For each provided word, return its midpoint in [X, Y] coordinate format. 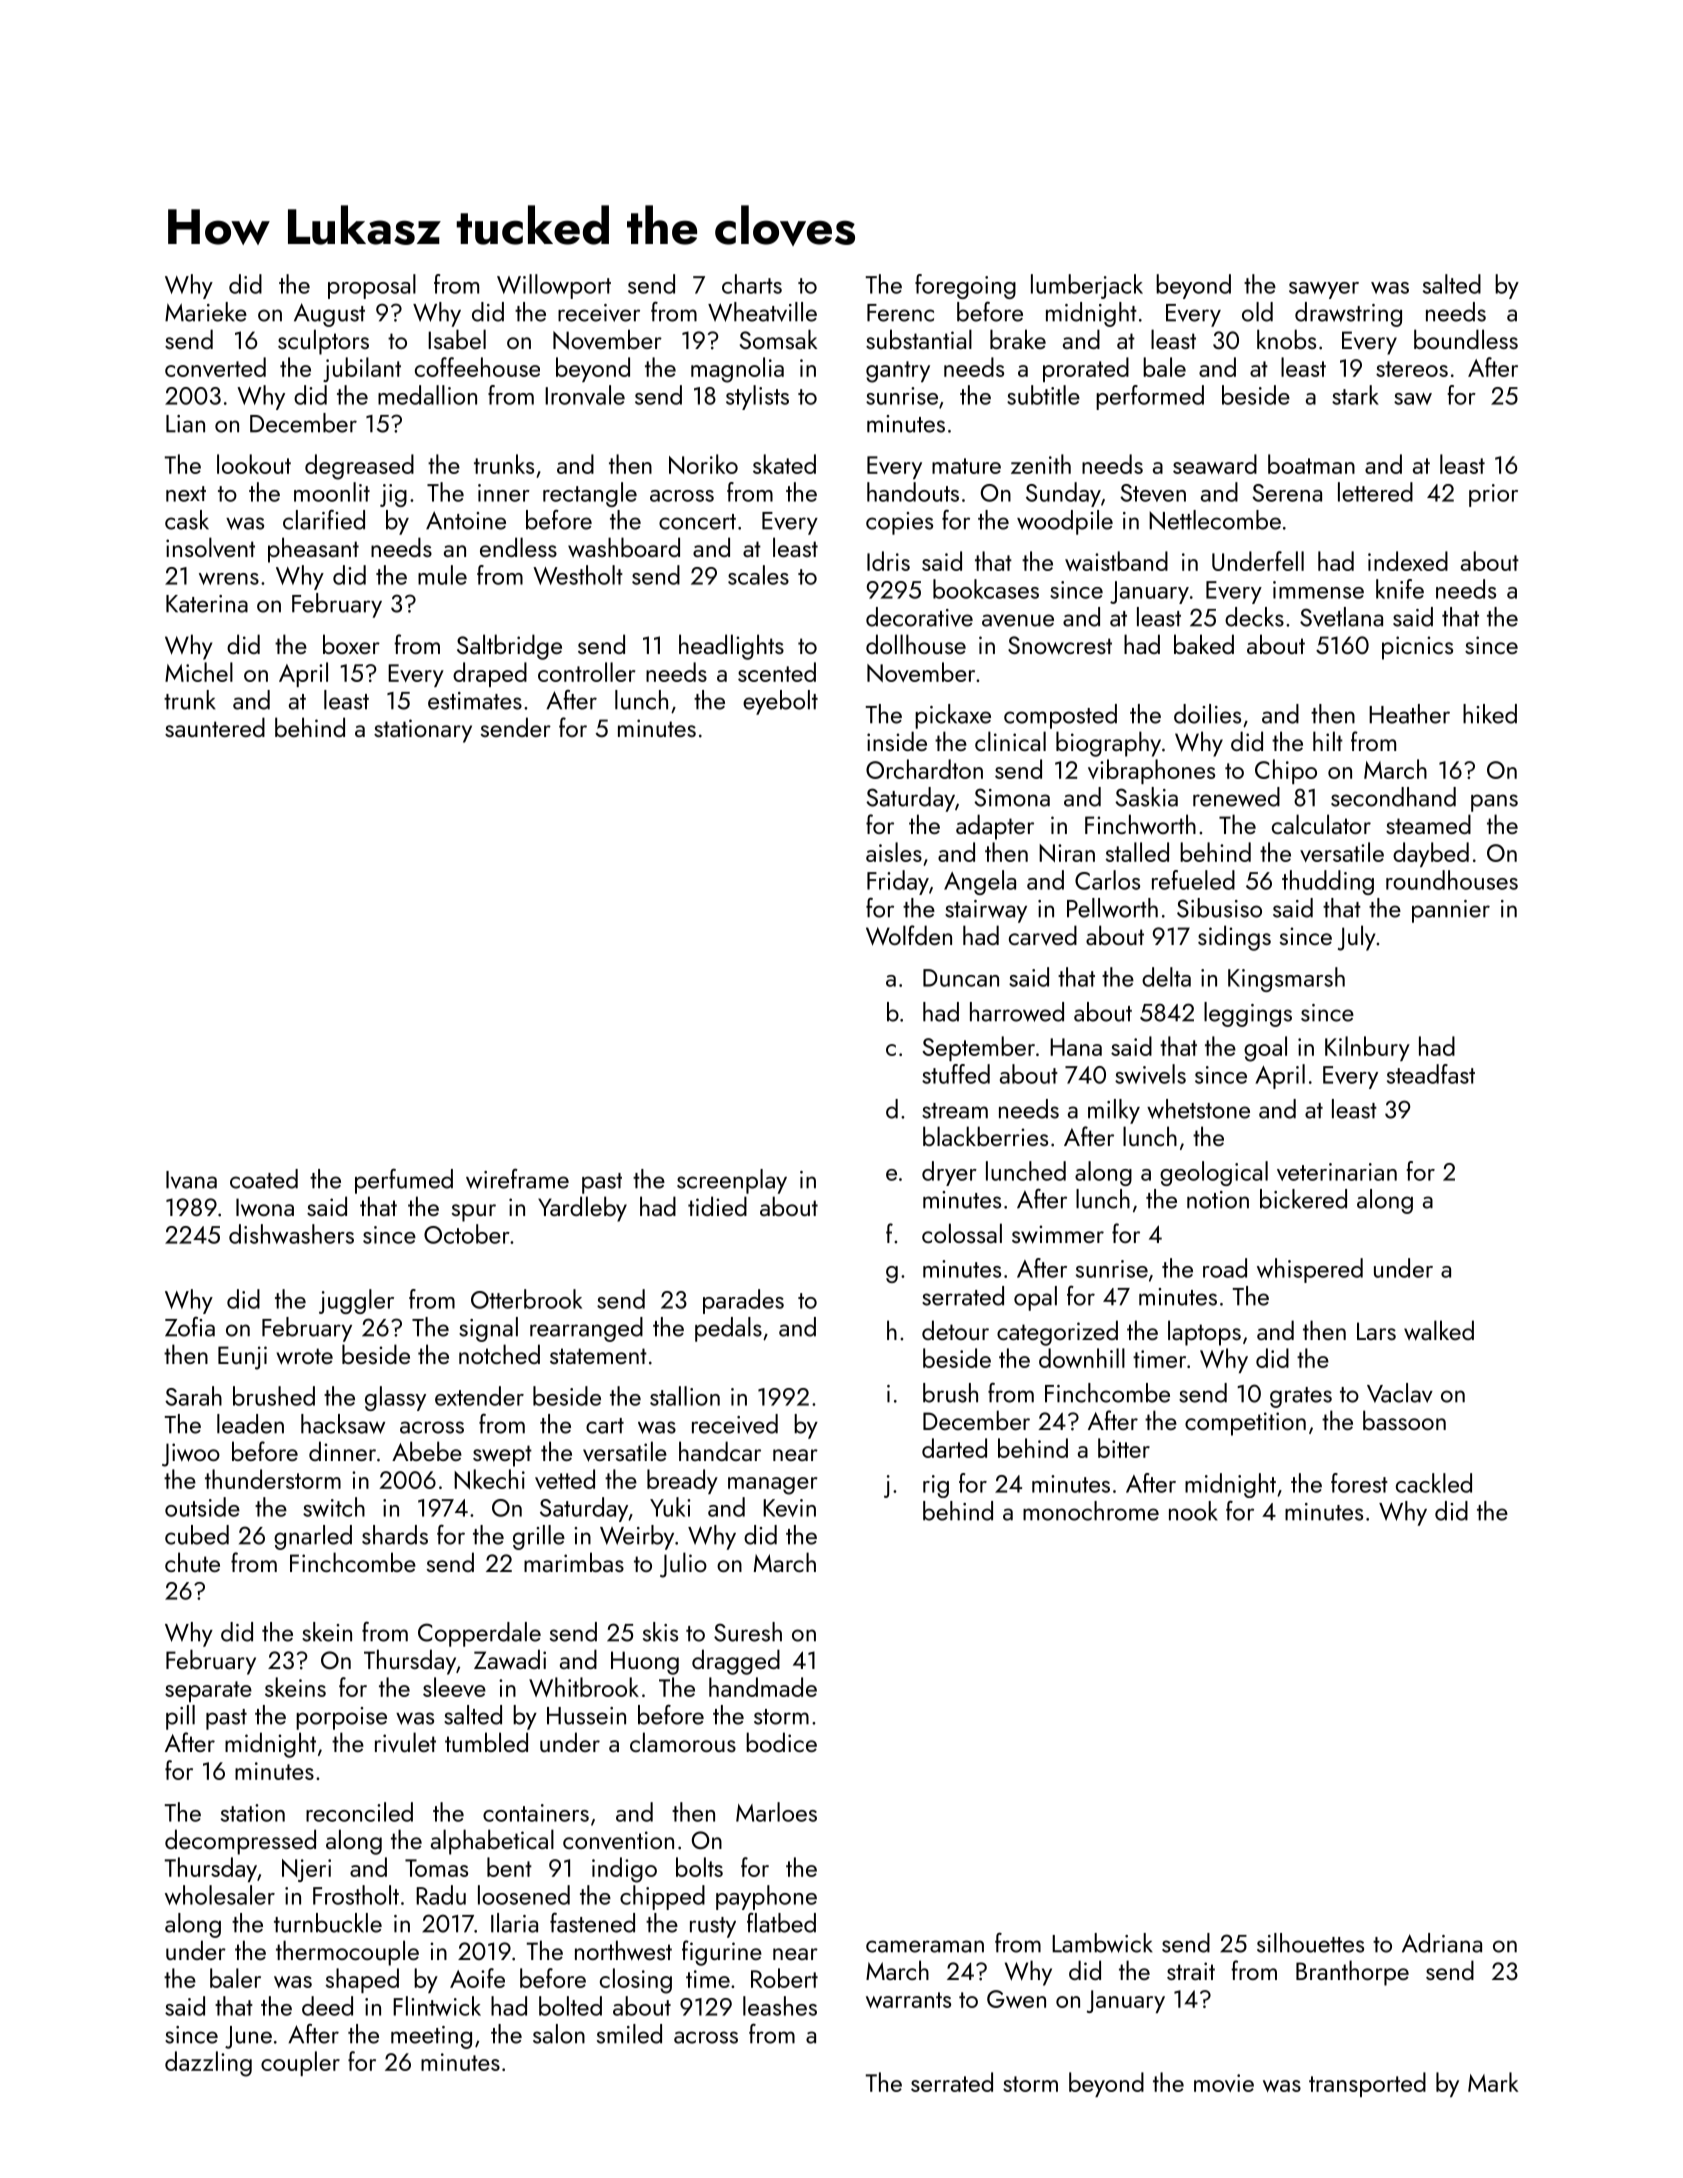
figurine [722, 1953]
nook [1193, 1511]
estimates [475, 701]
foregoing [965, 286]
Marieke [206, 312]
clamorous [683, 1742]
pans [1494, 803]
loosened [524, 1895]
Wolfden [909, 935]
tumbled [486, 1742]
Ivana [191, 1180]
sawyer [1324, 290]
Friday [898, 882]
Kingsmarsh [1286, 979]
